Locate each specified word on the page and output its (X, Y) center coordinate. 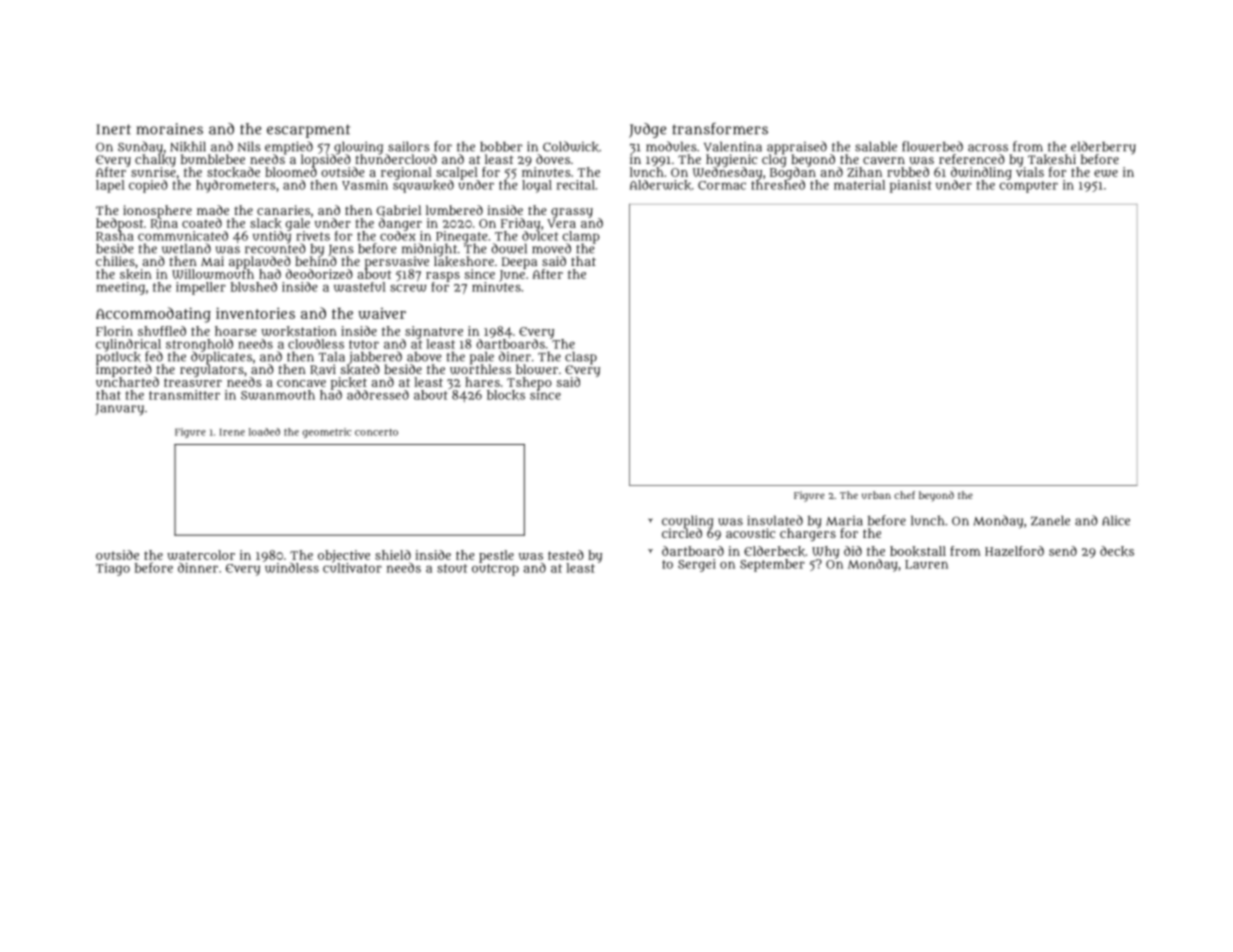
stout (452, 568)
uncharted (127, 382)
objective (344, 556)
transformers (720, 129)
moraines (170, 129)
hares (482, 382)
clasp (581, 358)
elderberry (1103, 147)
